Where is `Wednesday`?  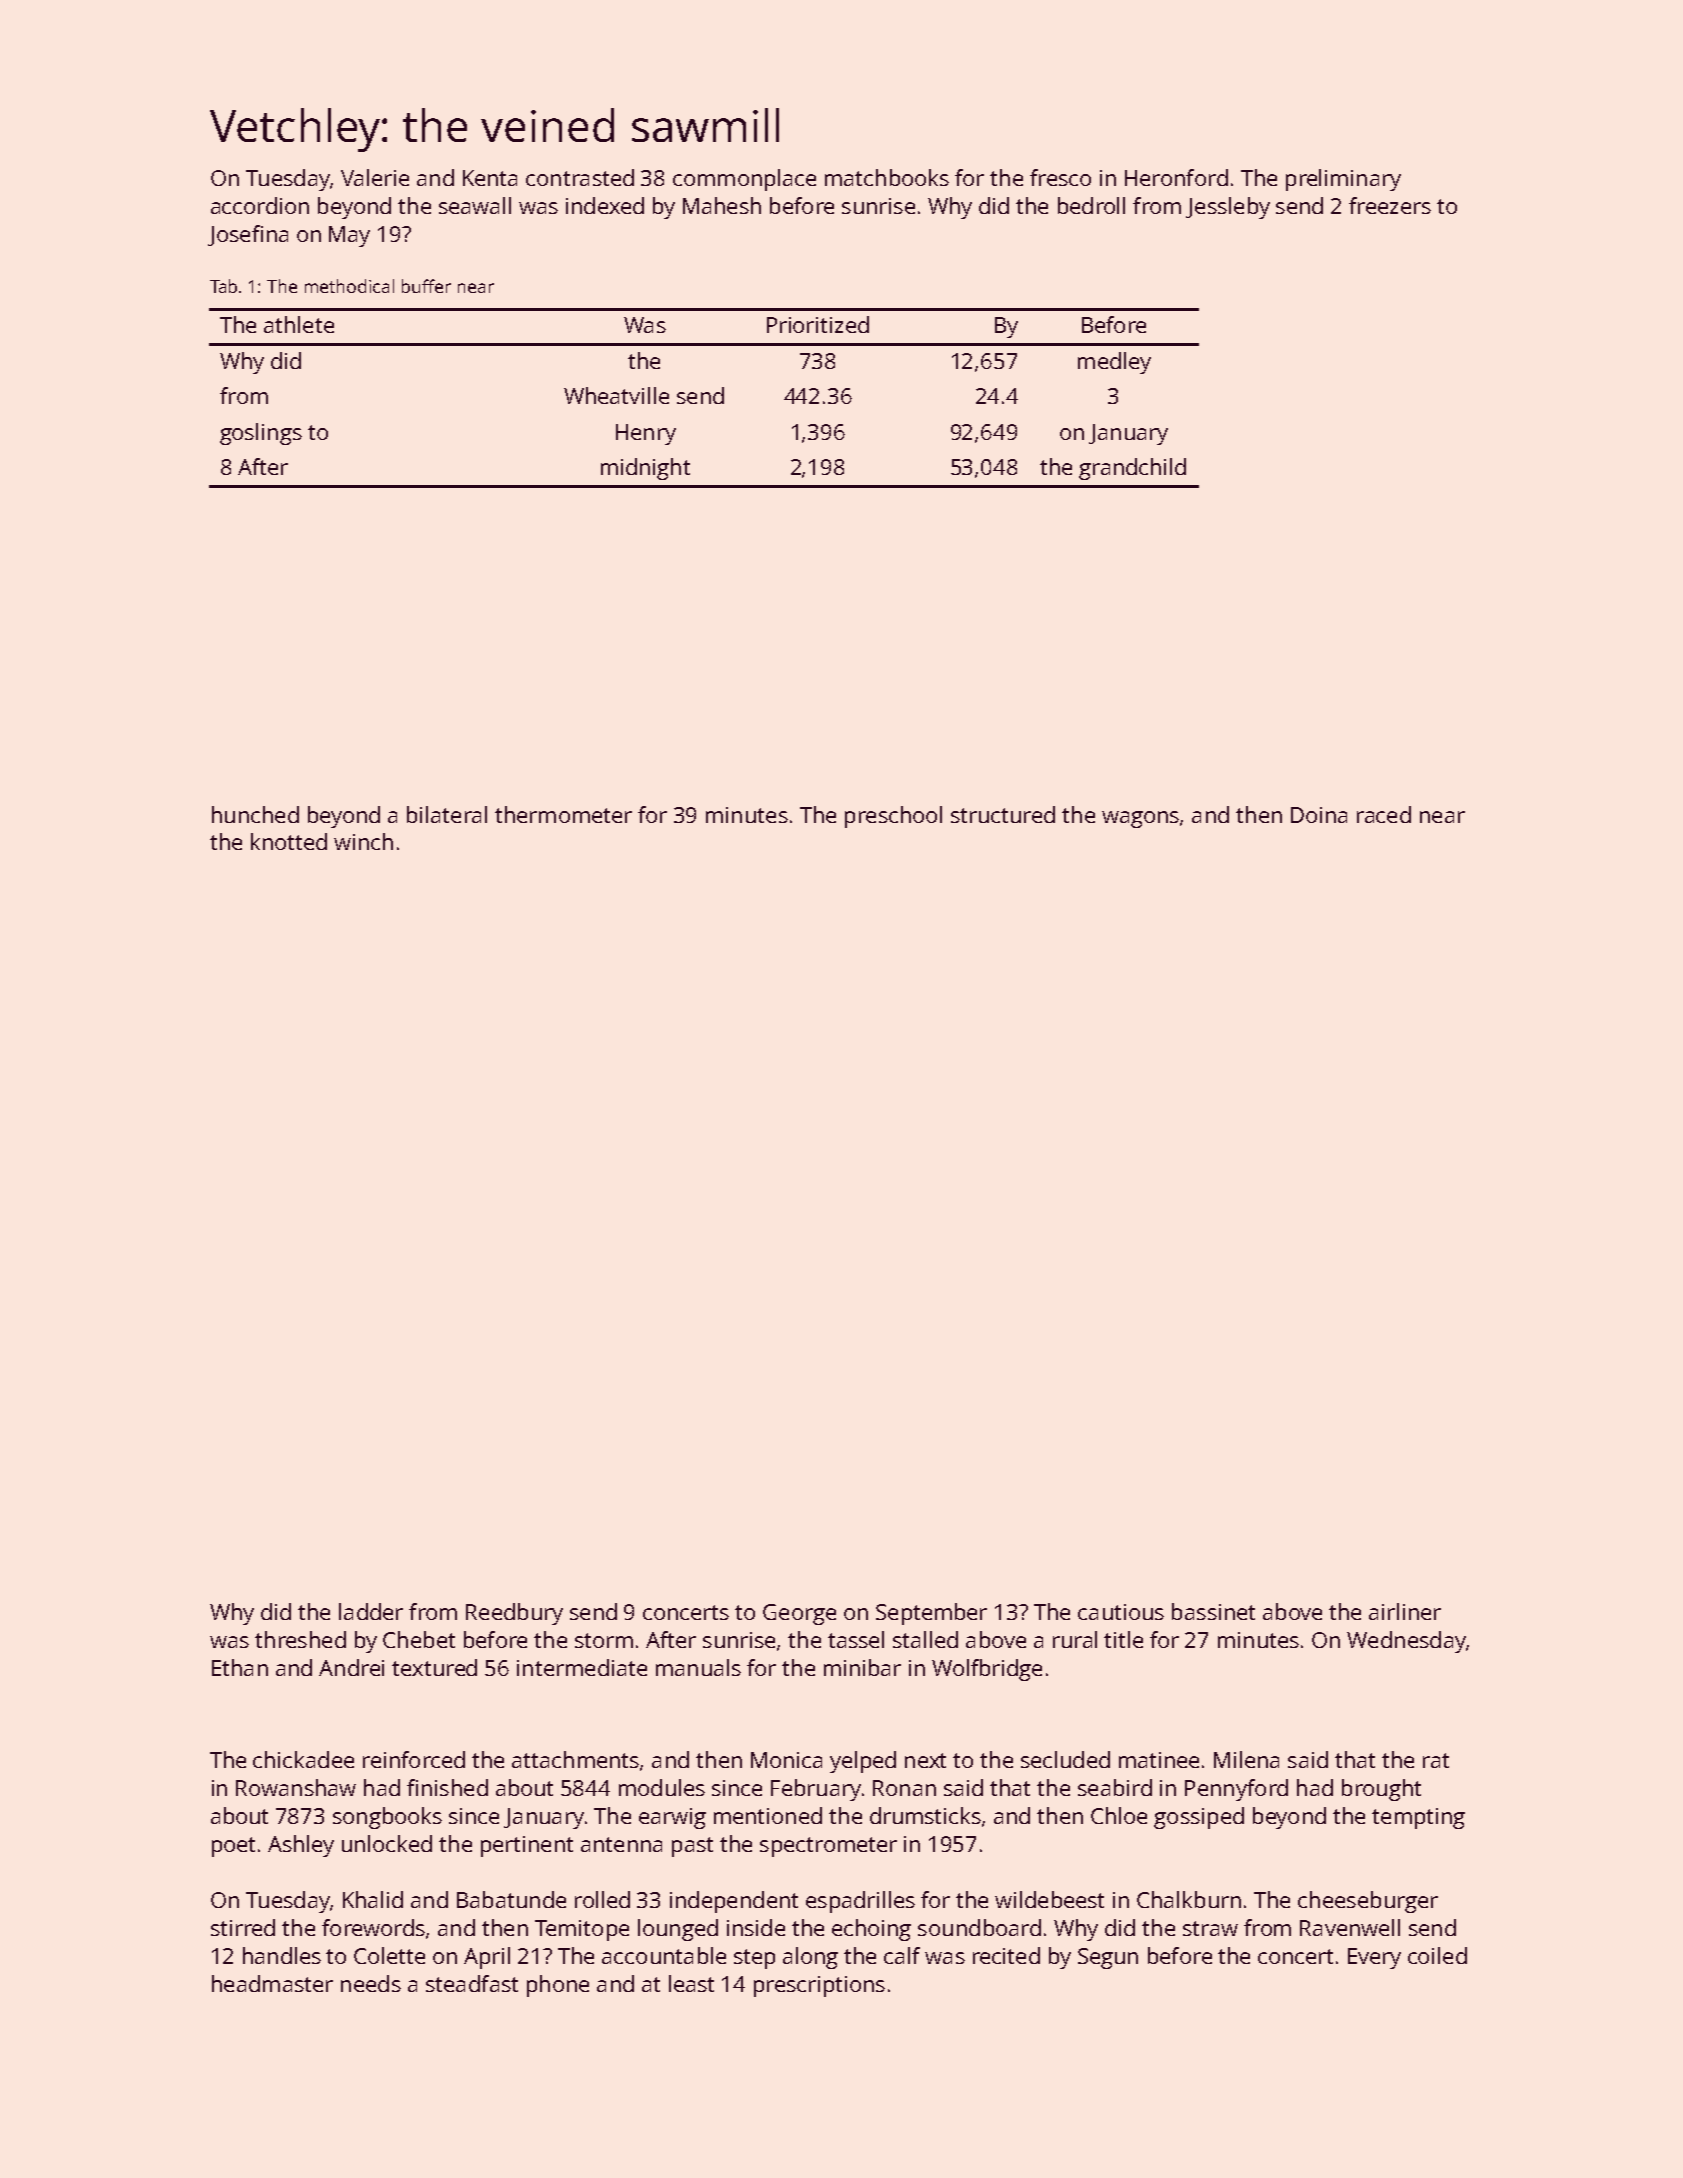 Wednesday is located at coordinates (1406, 1642).
